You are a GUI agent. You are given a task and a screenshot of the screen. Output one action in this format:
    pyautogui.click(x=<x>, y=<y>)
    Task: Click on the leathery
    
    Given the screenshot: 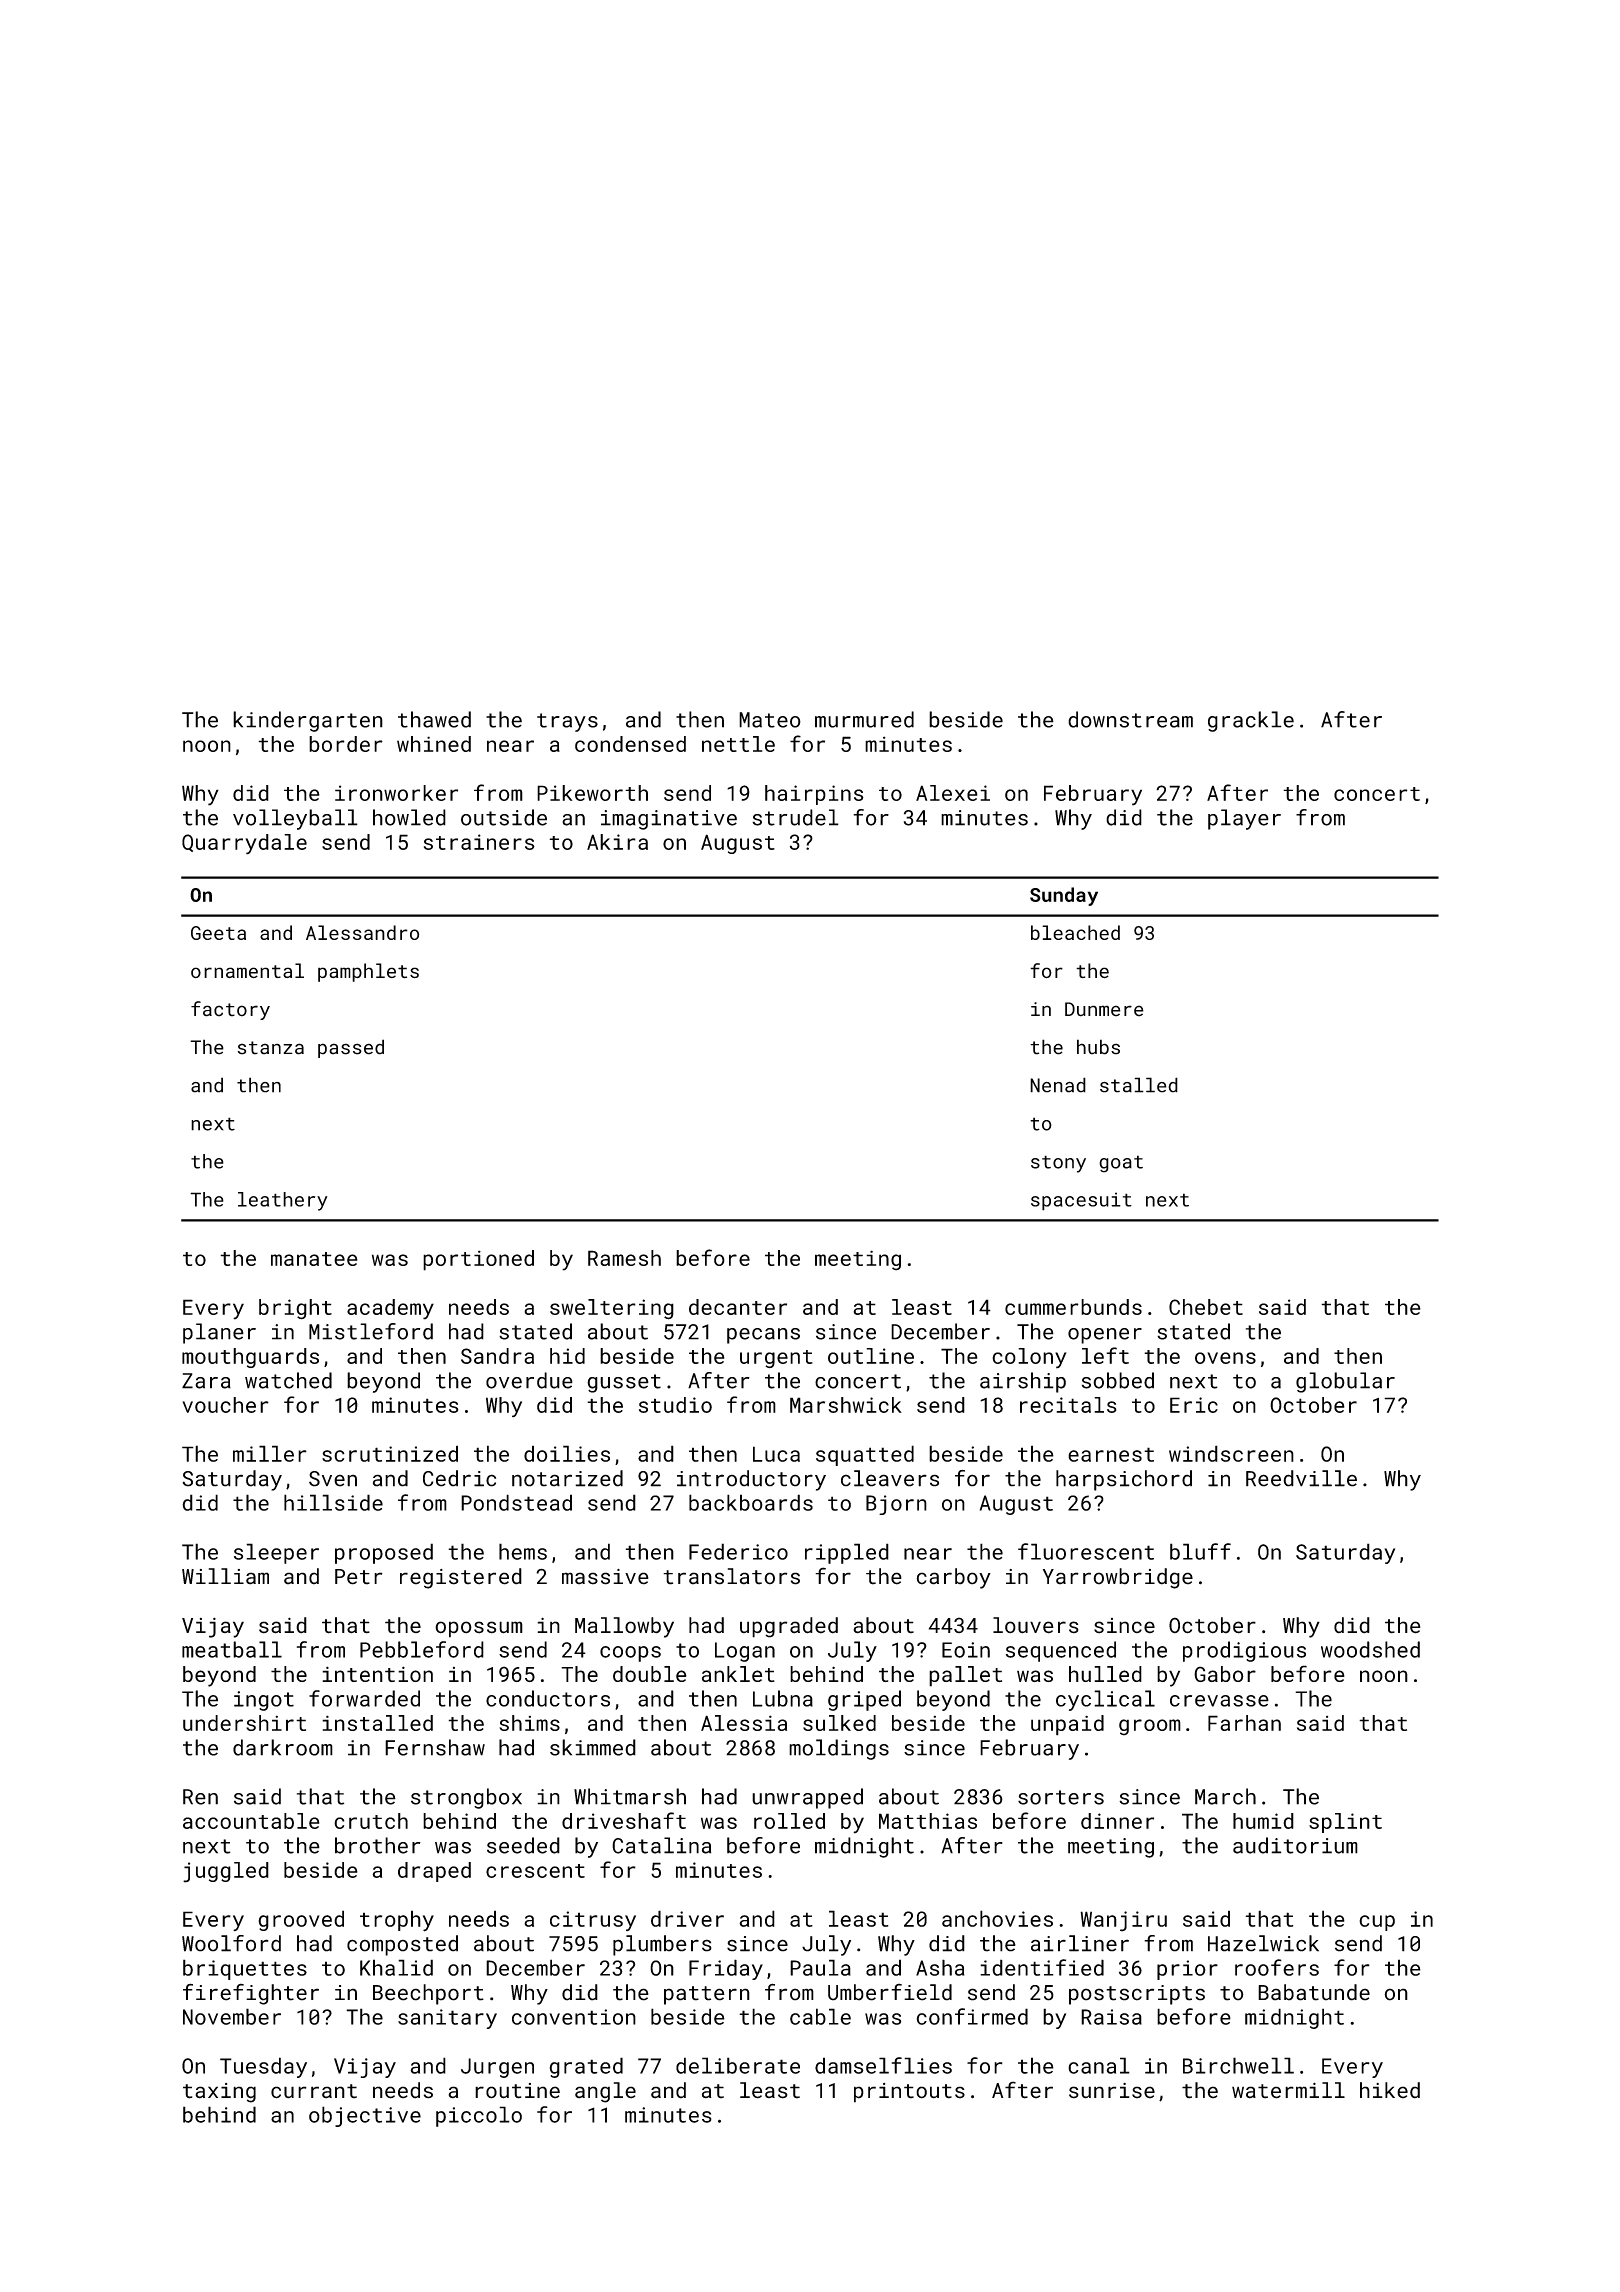 What is the action you would take?
    pyautogui.click(x=283, y=1201)
